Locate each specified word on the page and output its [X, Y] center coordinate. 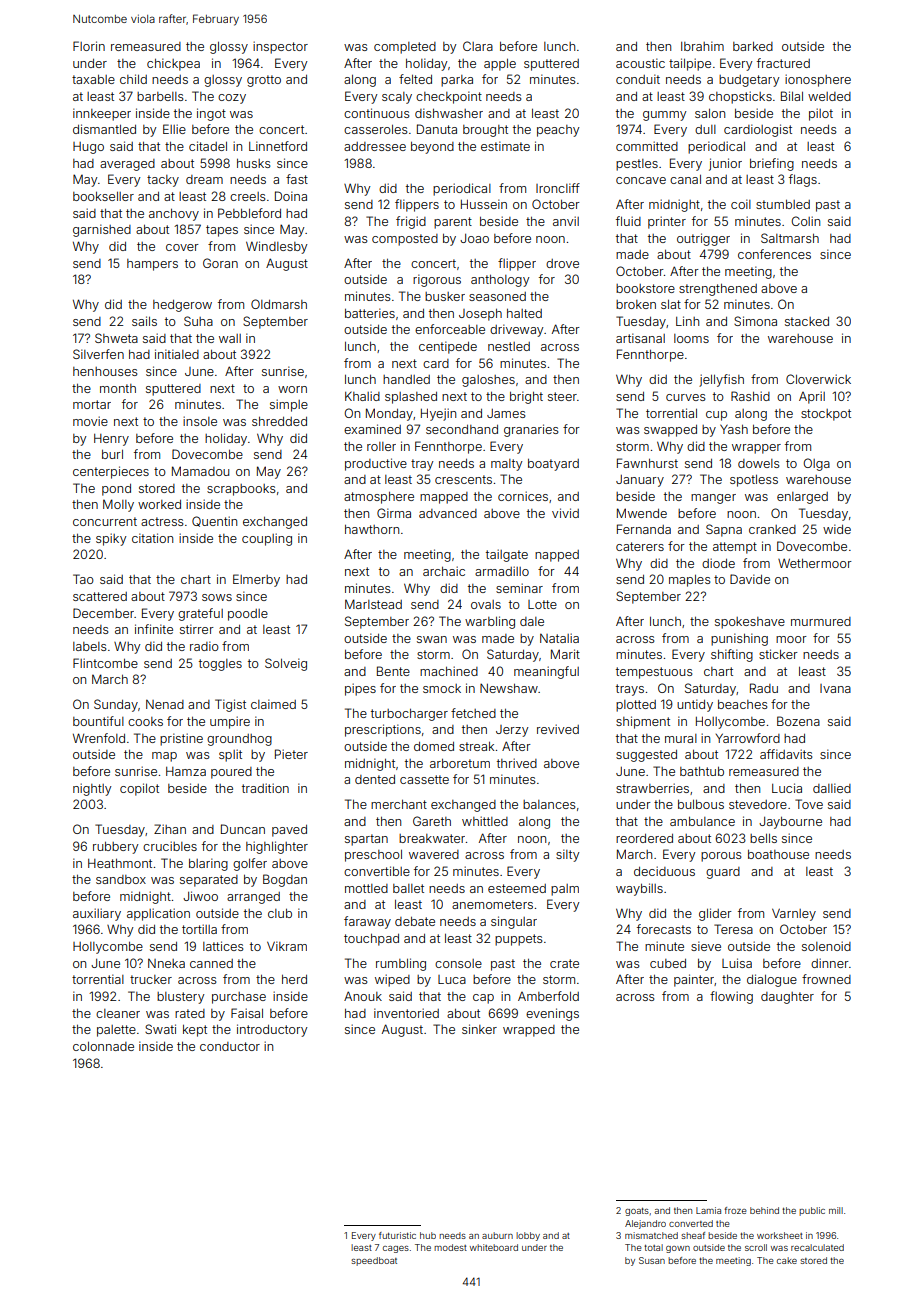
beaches [743, 704]
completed [405, 48]
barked [753, 46]
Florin [89, 46]
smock [442, 688]
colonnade [103, 1046]
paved [289, 831]
